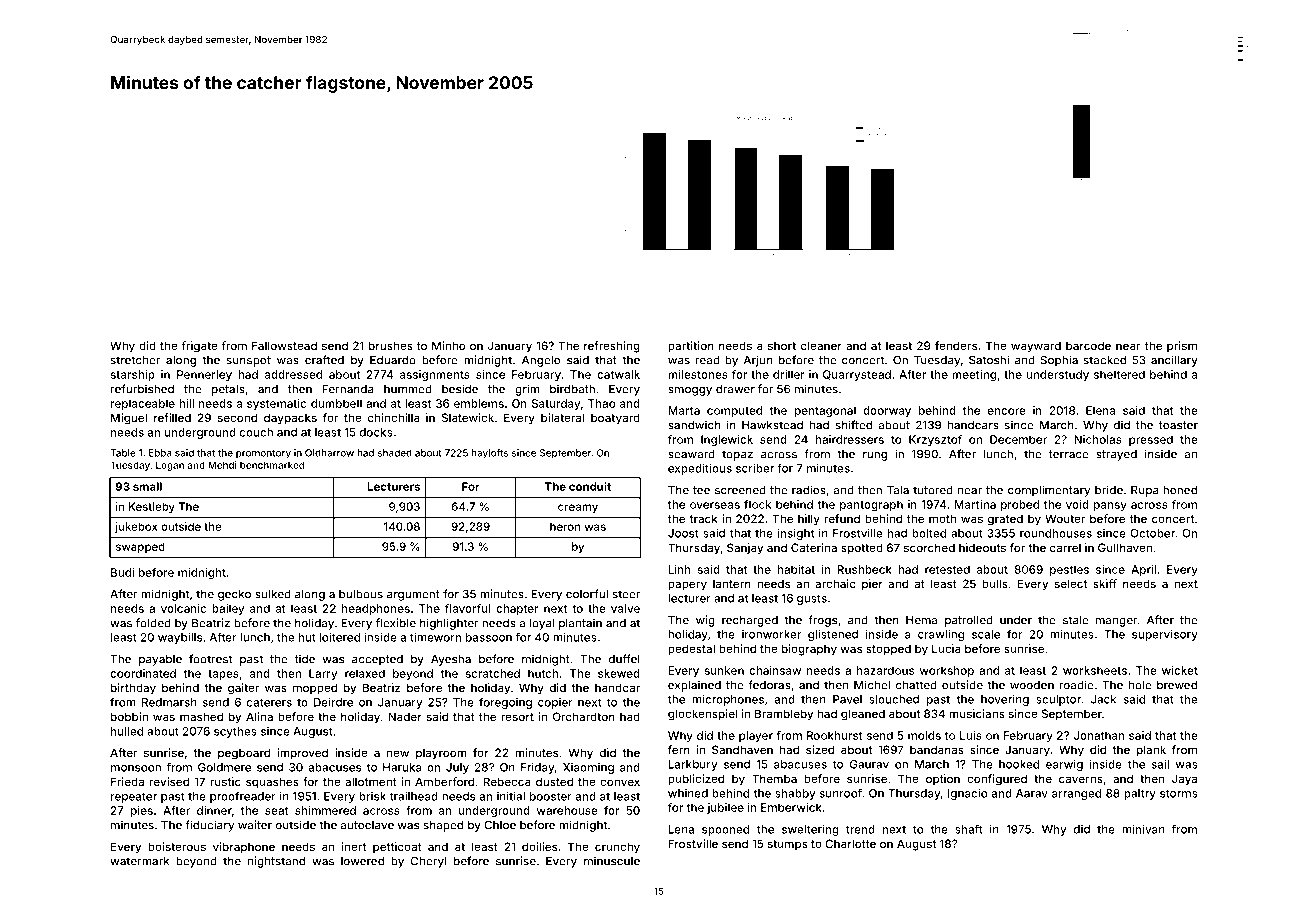 Image resolution: width=1308 pixels, height=924 pixels. I want to click on convex, so click(620, 782).
